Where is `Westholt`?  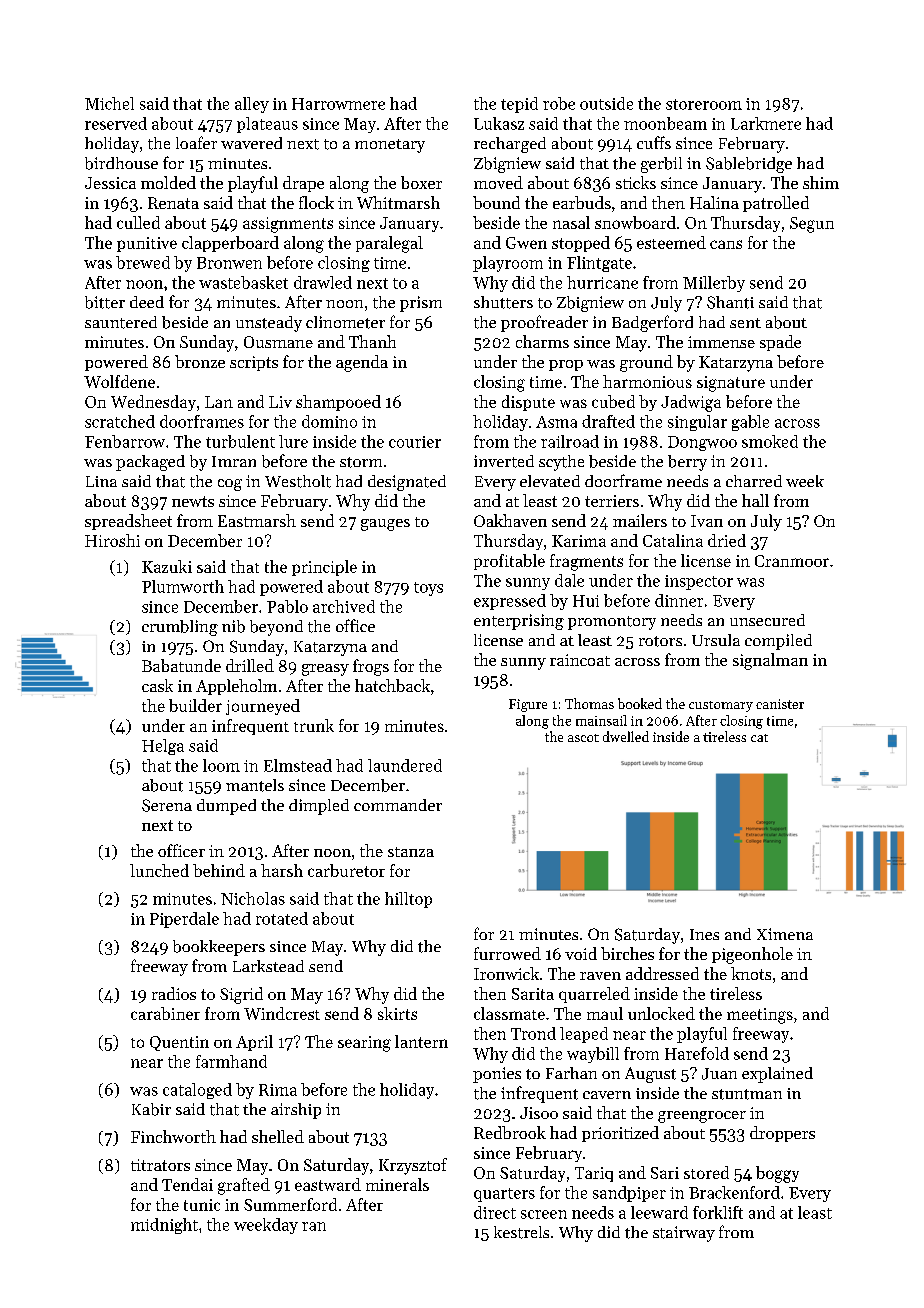 Westholt is located at coordinates (298, 481).
